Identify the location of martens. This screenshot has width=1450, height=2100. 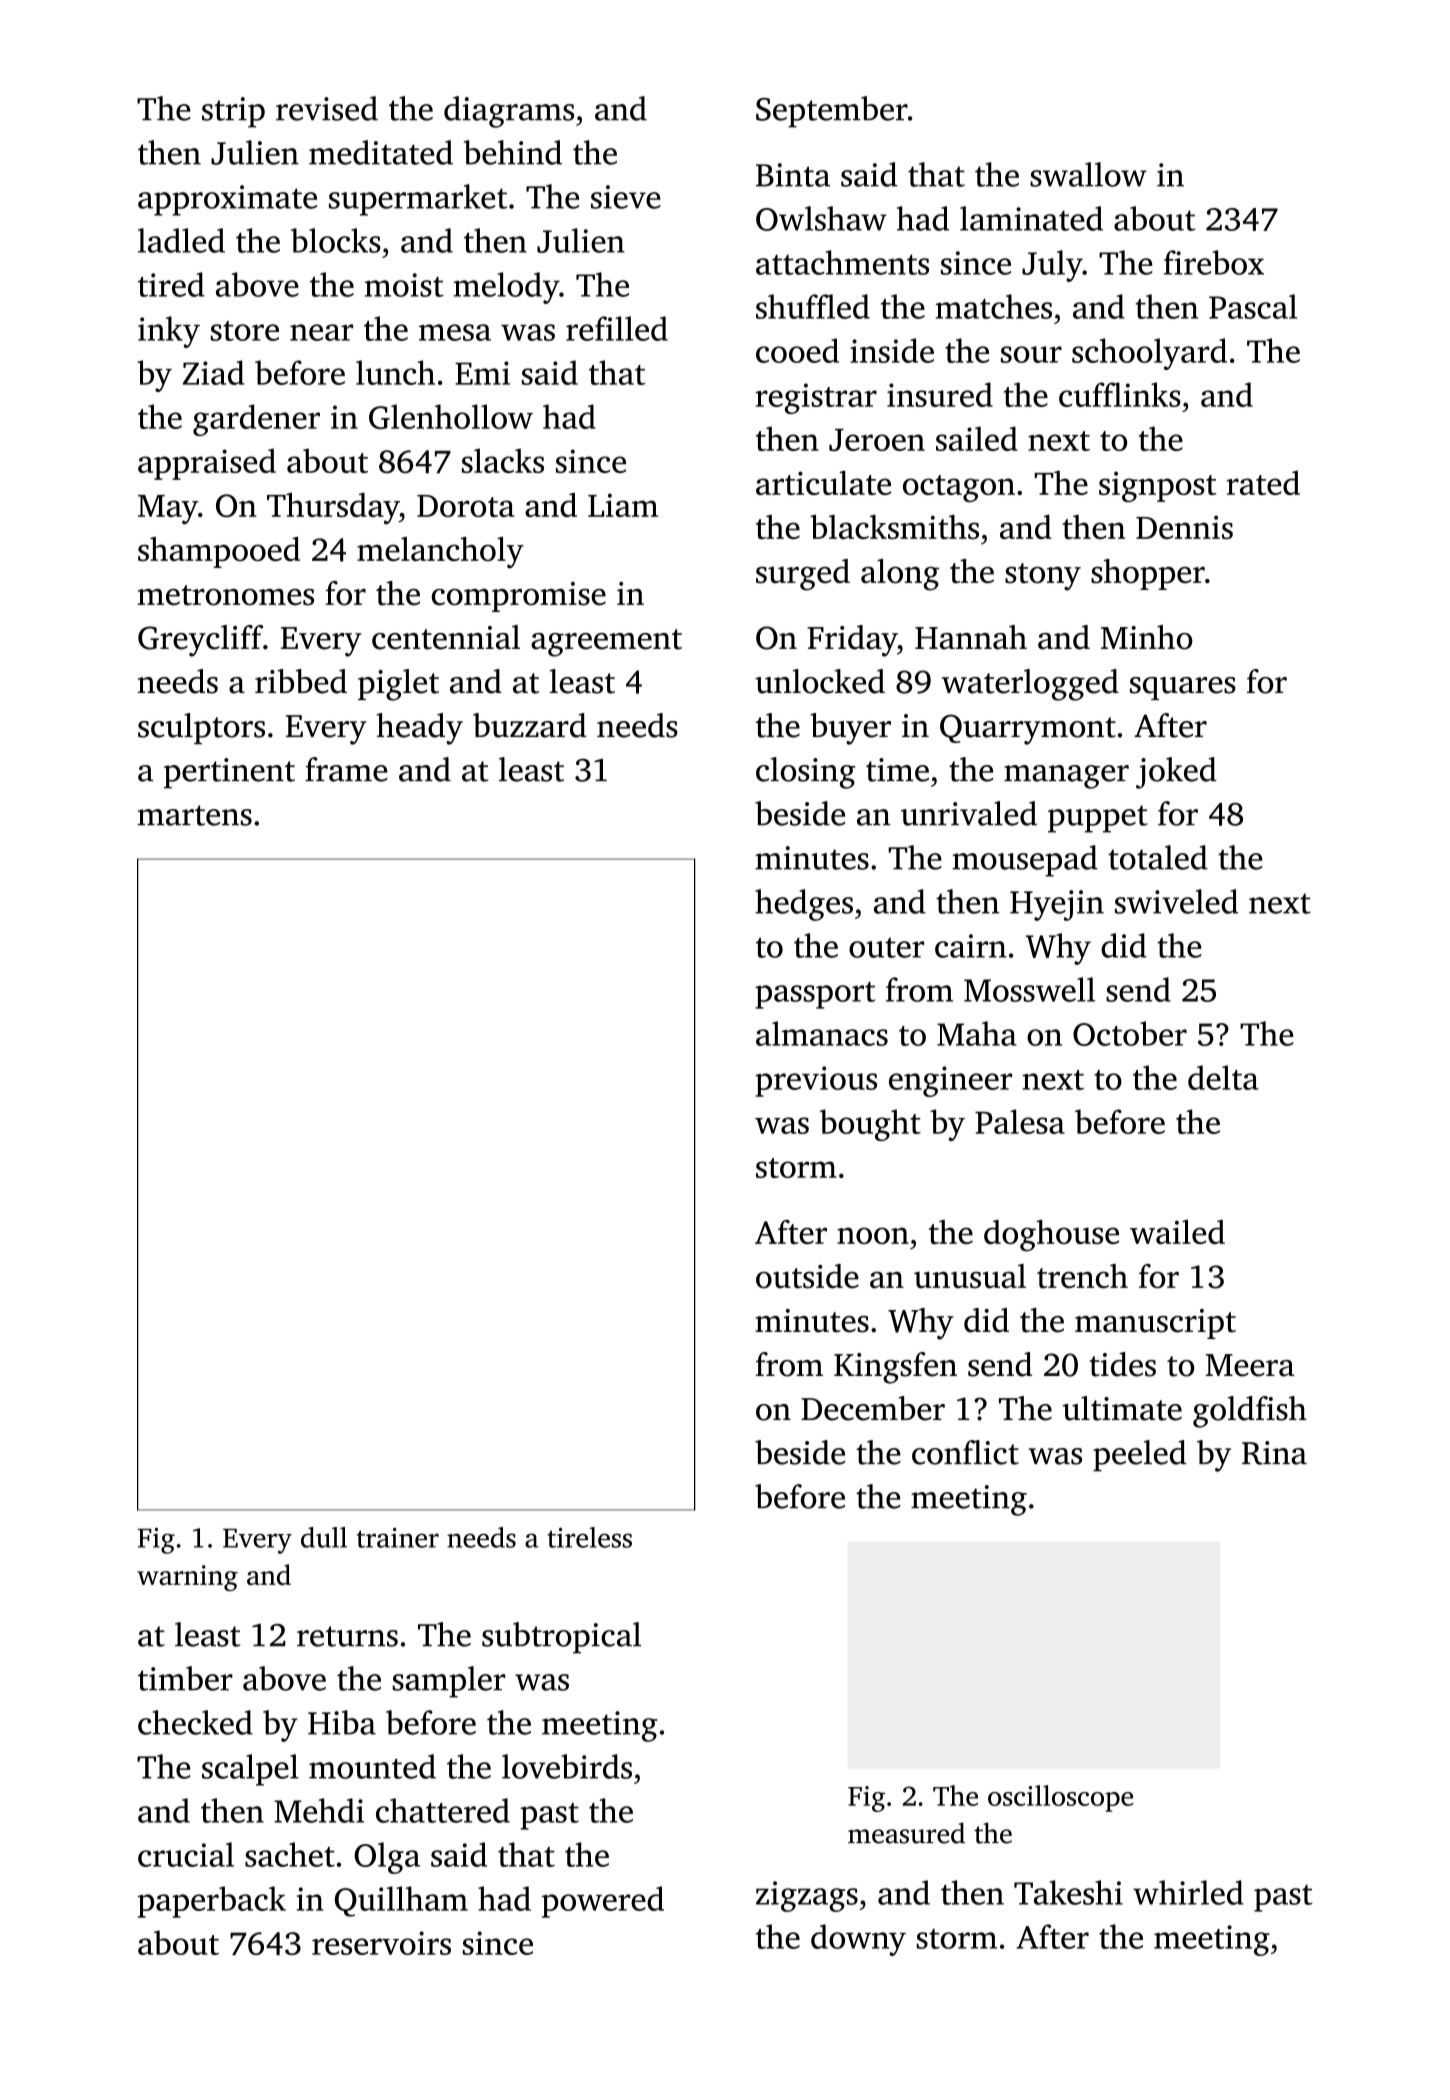
(194, 815).
